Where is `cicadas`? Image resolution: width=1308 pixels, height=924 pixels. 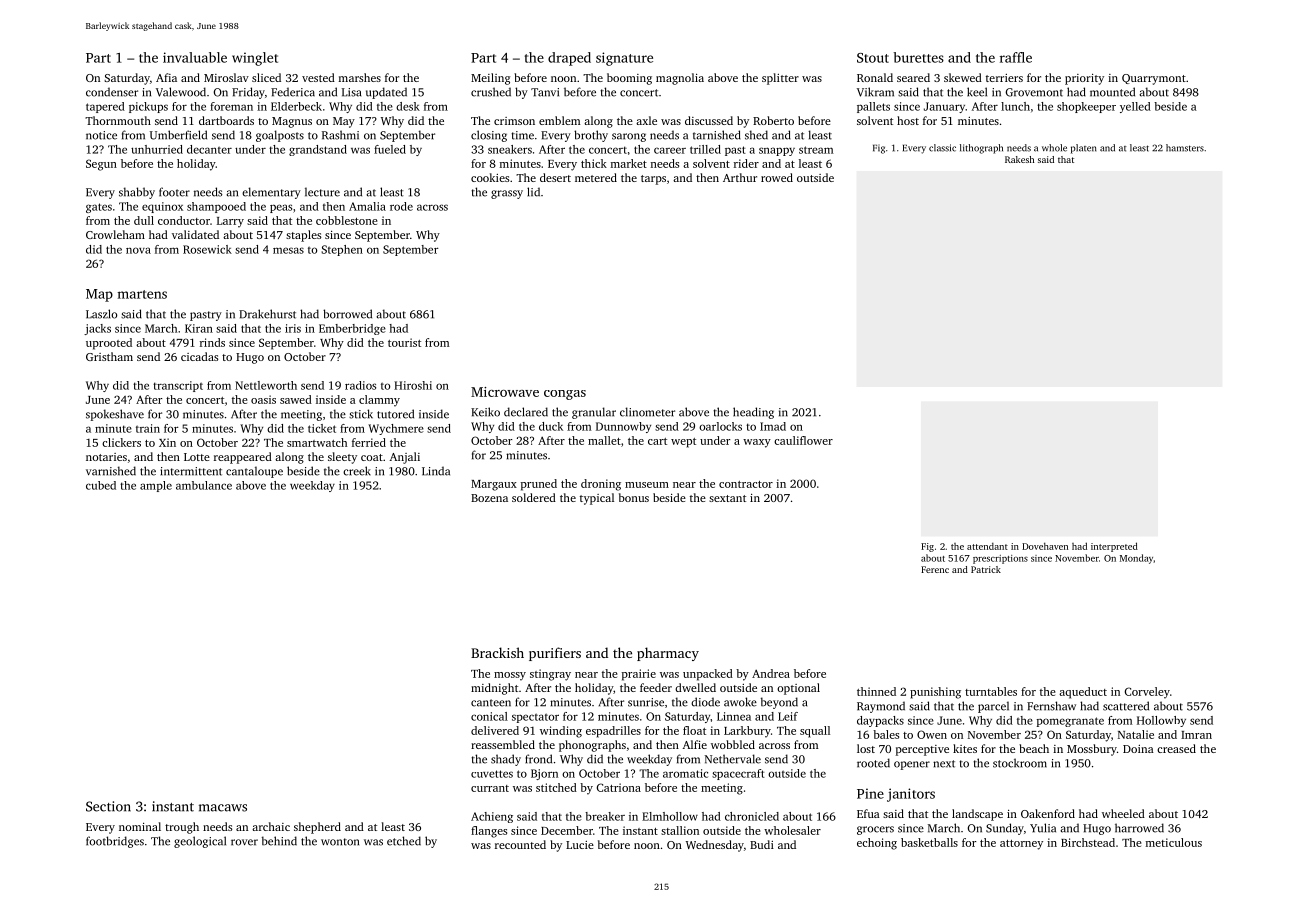 cicadas is located at coordinates (199, 356).
